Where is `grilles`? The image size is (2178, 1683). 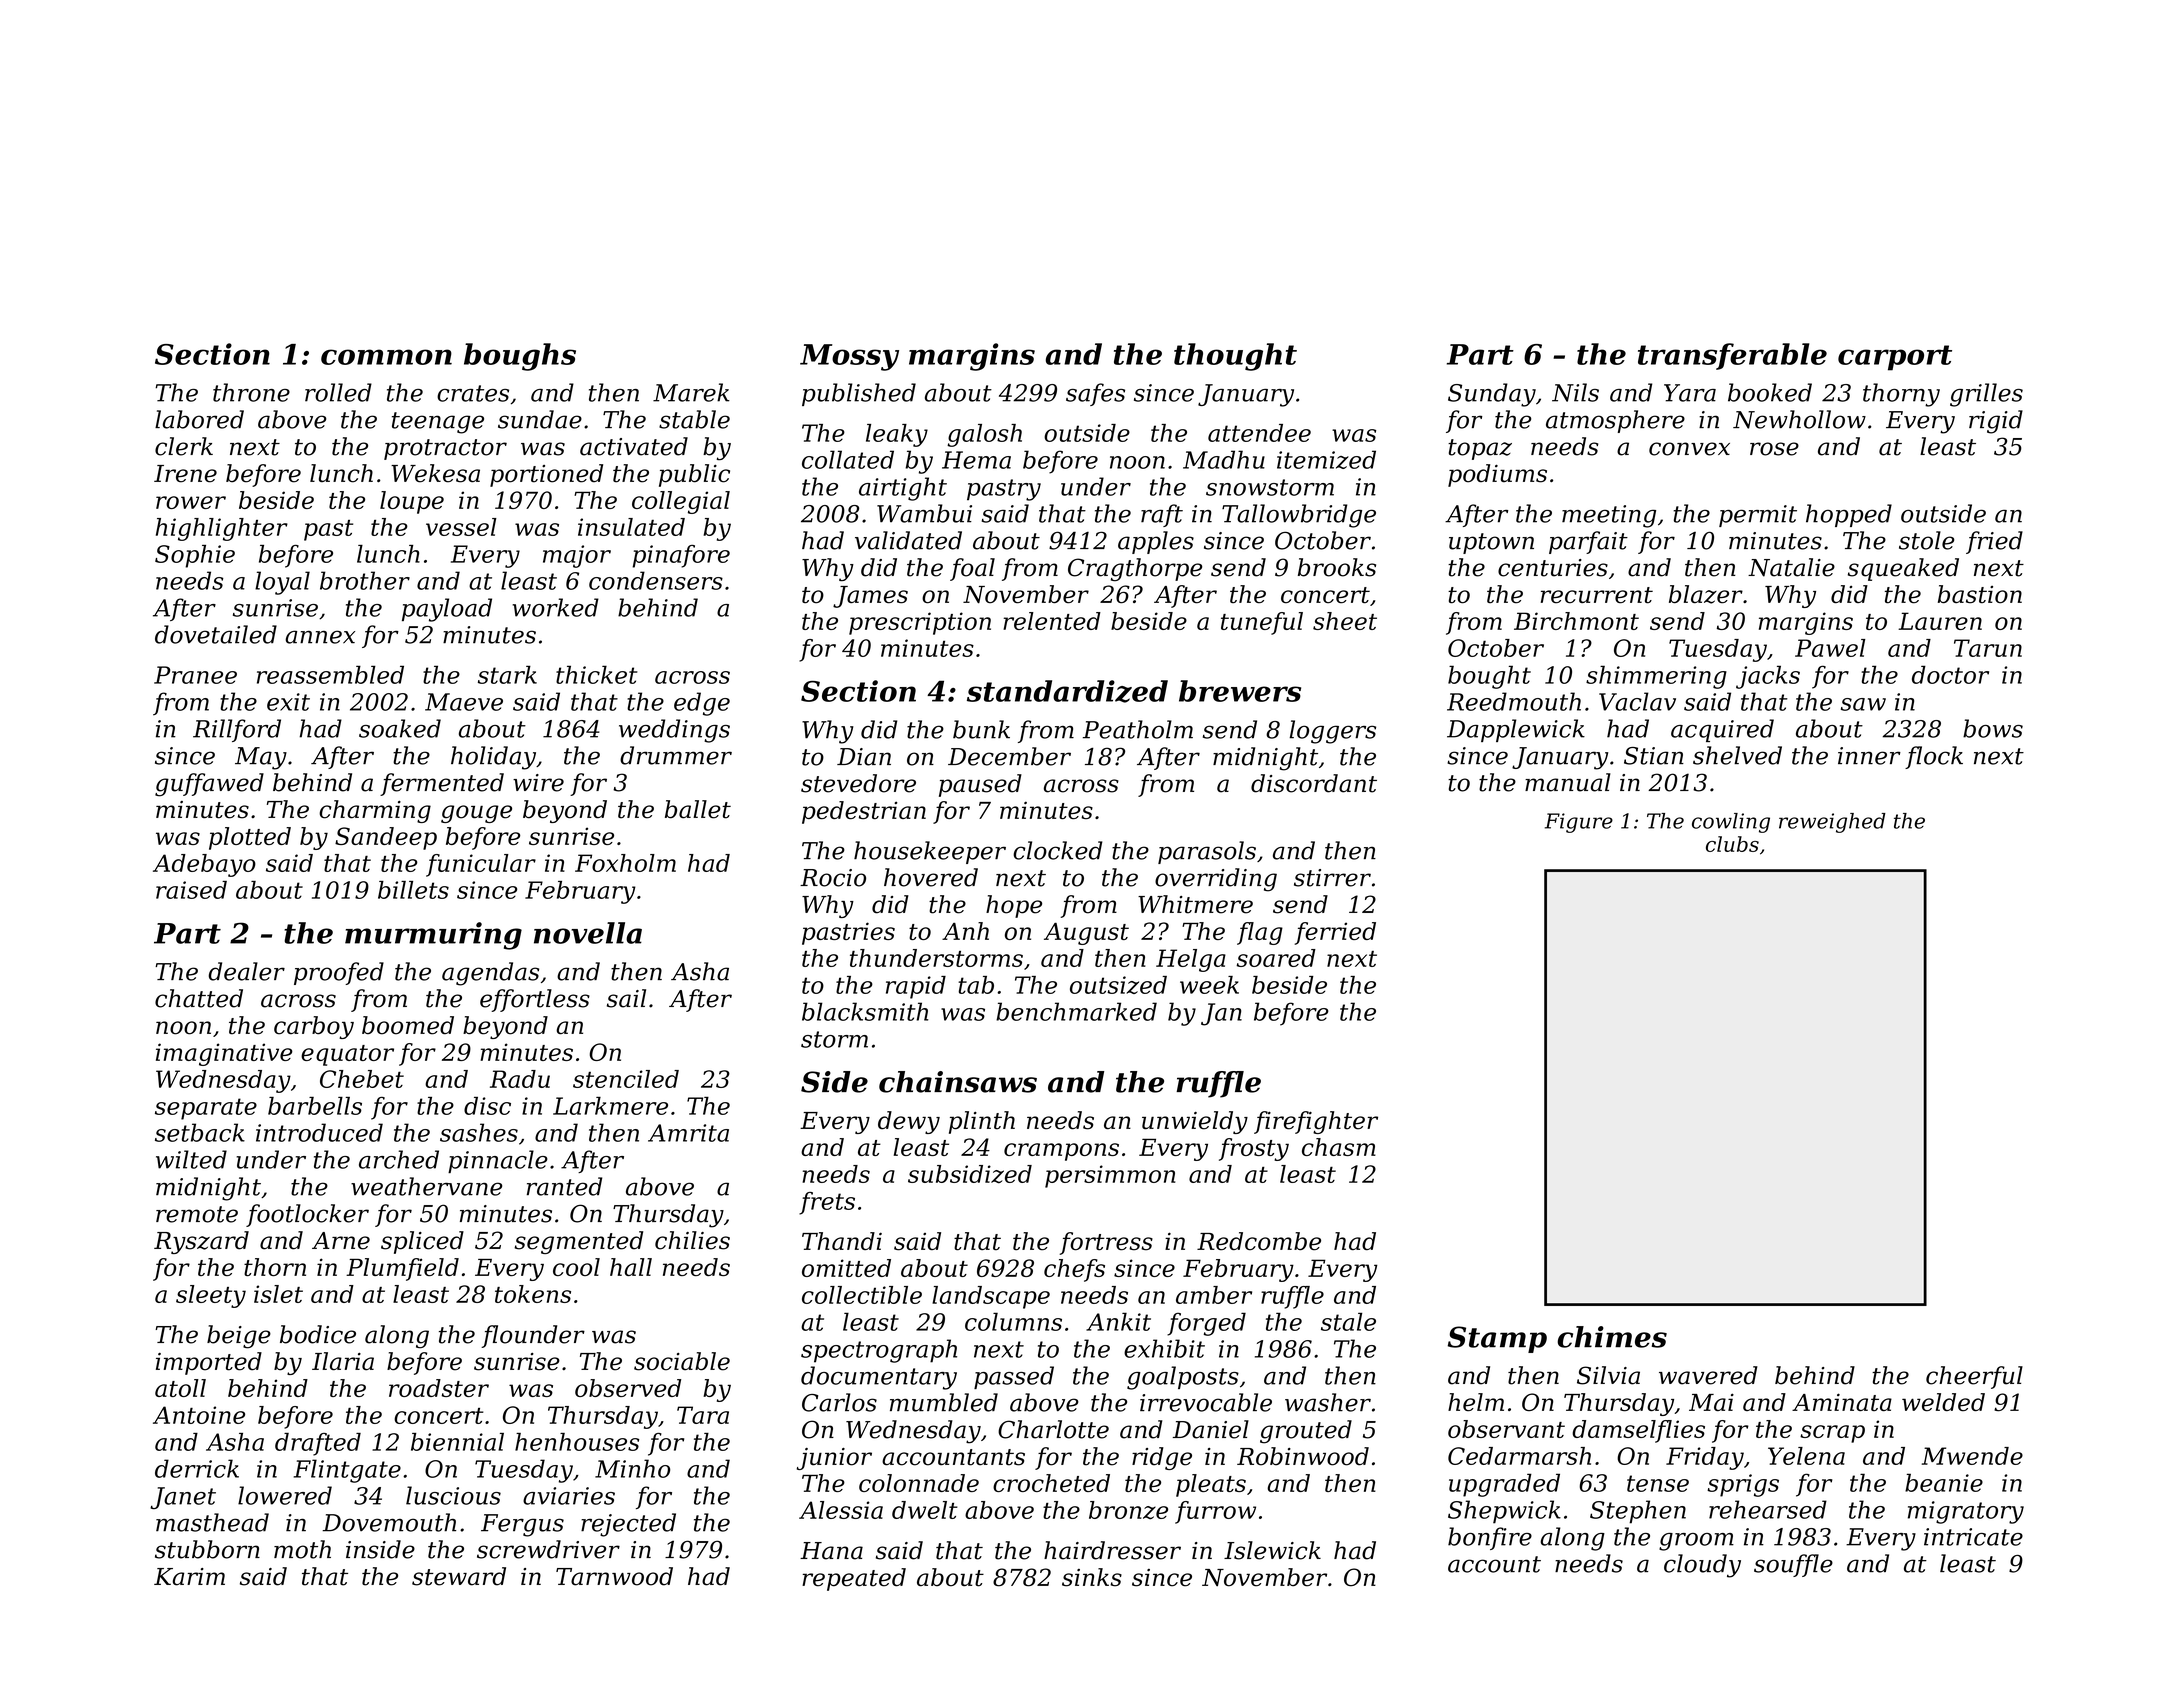 grilles is located at coordinates (1986, 395).
